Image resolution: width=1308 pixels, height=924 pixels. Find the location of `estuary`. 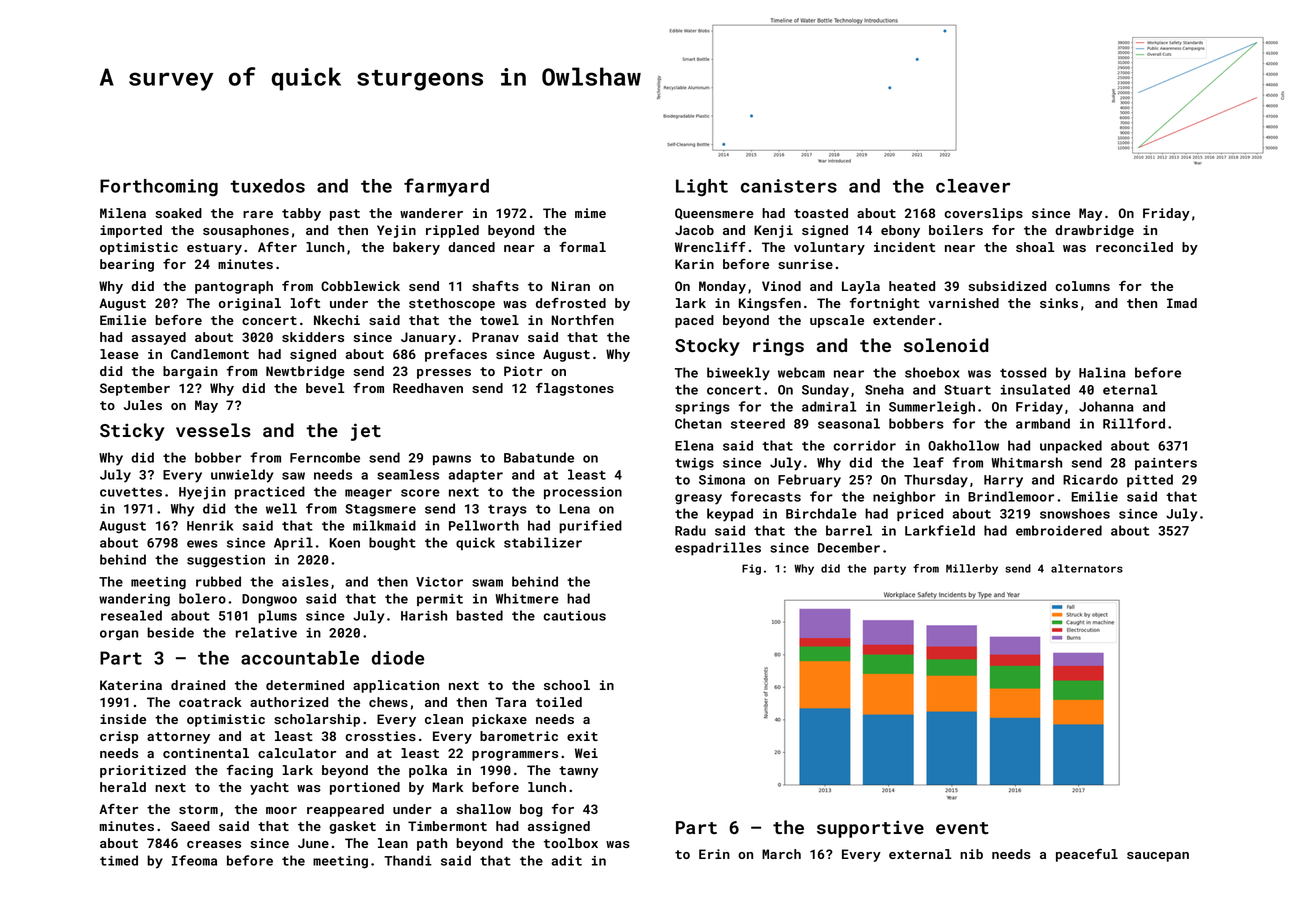

estuary is located at coordinates (214, 249).
